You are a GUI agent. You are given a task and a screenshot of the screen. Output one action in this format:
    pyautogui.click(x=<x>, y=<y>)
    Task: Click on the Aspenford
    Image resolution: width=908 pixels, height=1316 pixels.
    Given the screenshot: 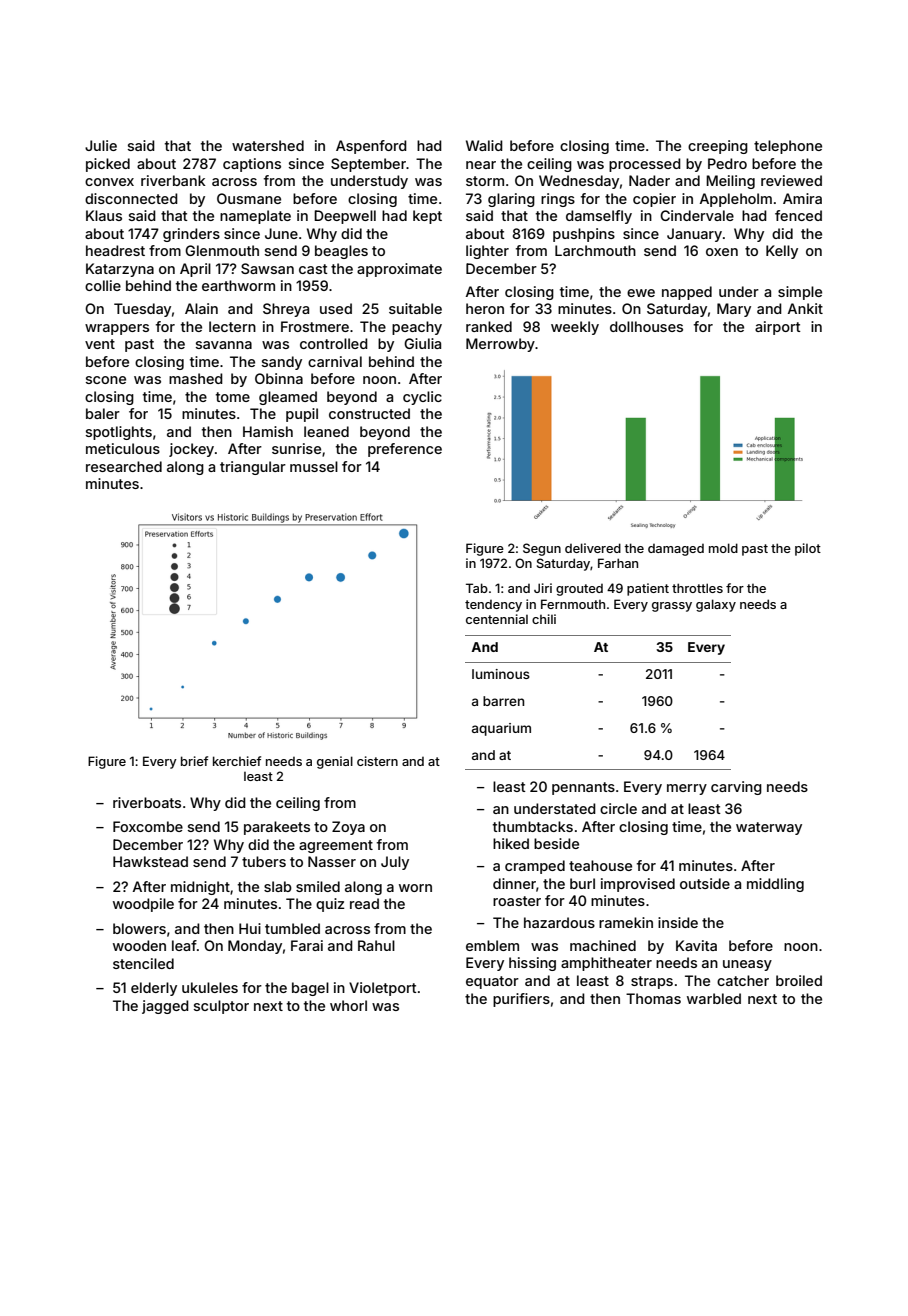 What is the action you would take?
    pyautogui.click(x=371, y=147)
